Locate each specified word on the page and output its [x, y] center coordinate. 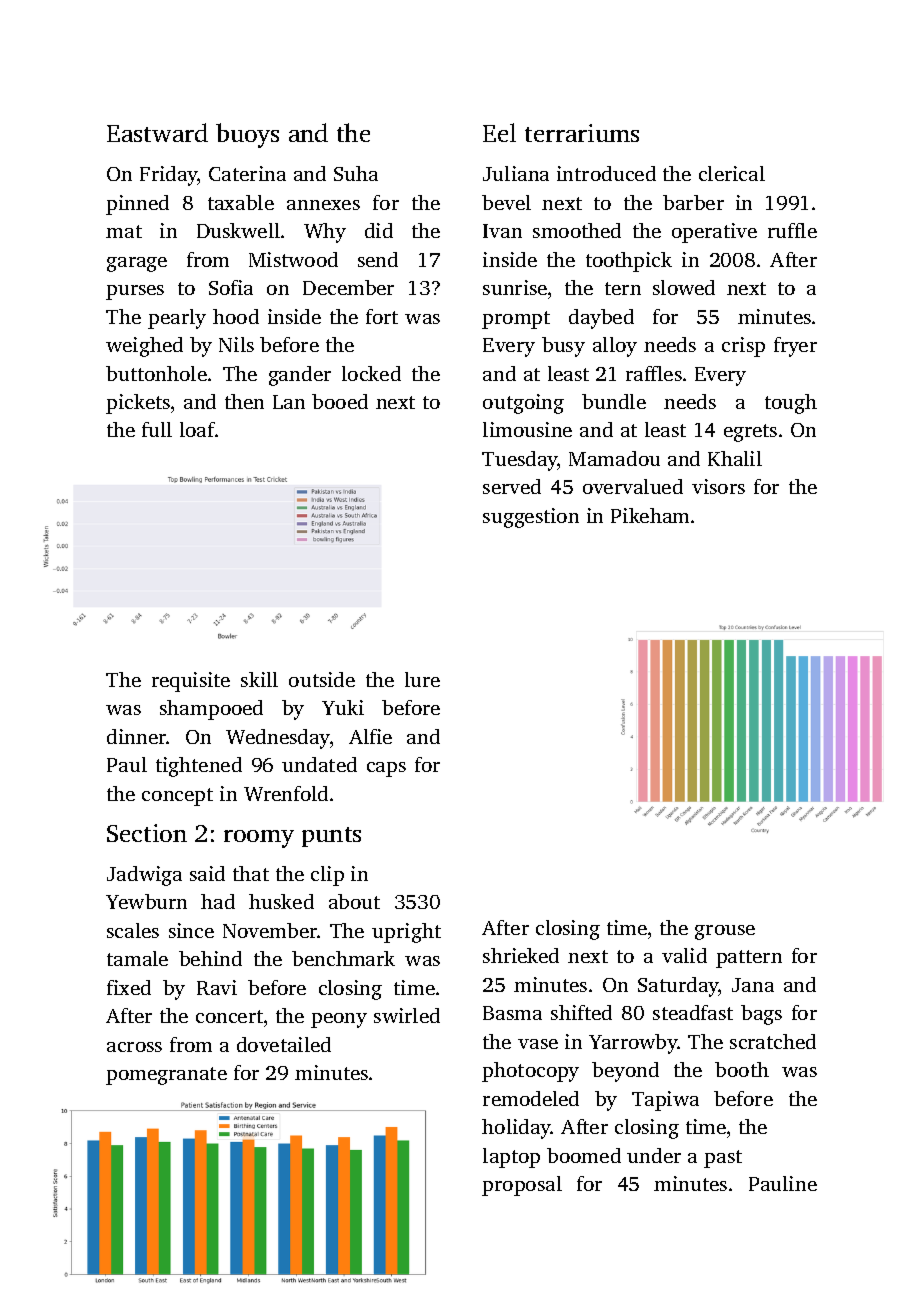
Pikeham [650, 515]
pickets [138, 404]
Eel [499, 132]
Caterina [247, 173]
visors [718, 486]
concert [229, 1016]
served [512, 486]
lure [422, 679]
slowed [684, 287]
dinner [137, 736]
